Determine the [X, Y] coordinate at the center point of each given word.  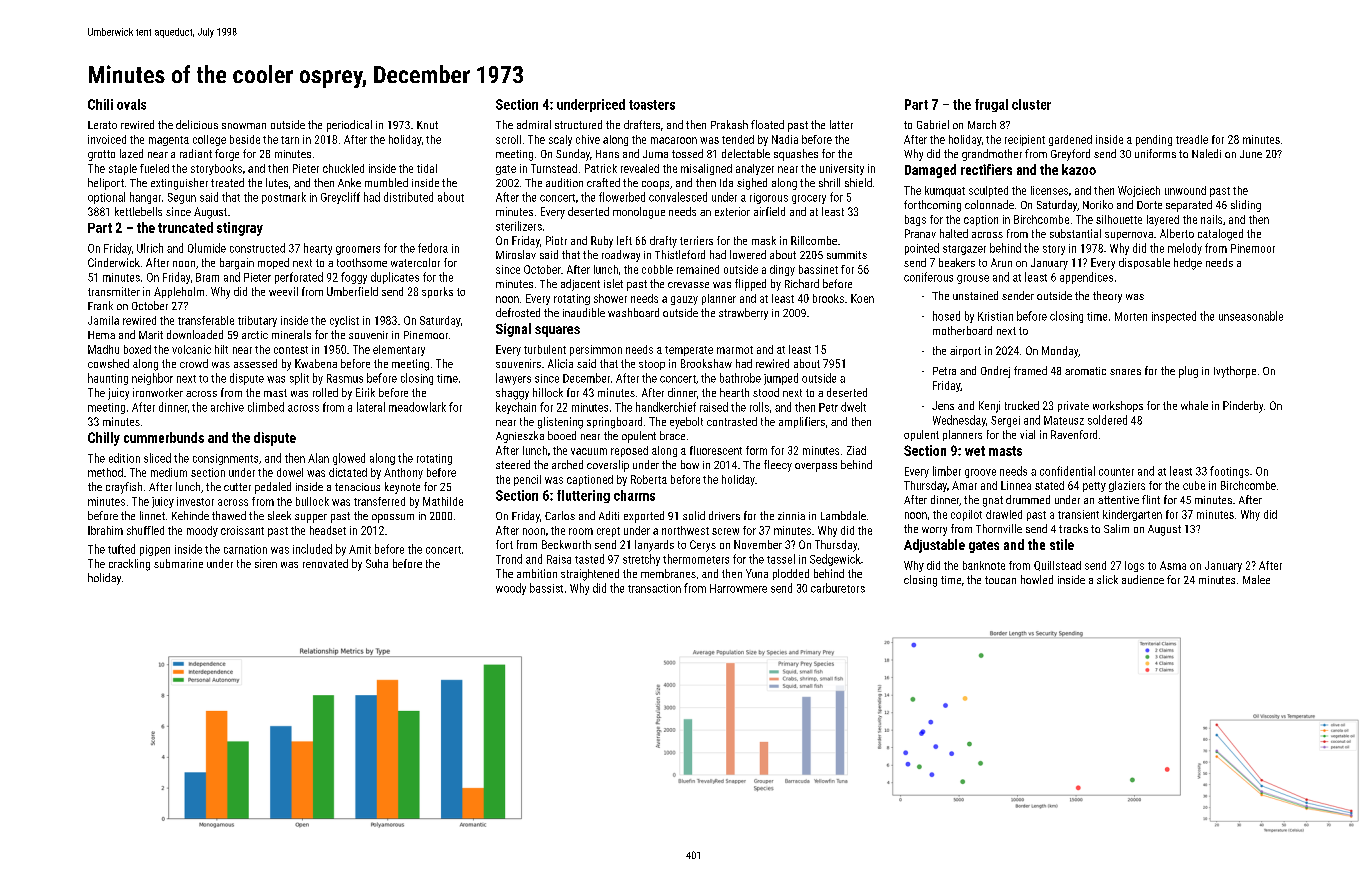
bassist [546, 588]
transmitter [114, 291]
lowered [748, 254]
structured [578, 124]
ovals [131, 104]
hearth [734, 392]
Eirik [365, 392]
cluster [1031, 104]
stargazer [964, 250]
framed [1030, 370]
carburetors [838, 588]
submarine [178, 563]
